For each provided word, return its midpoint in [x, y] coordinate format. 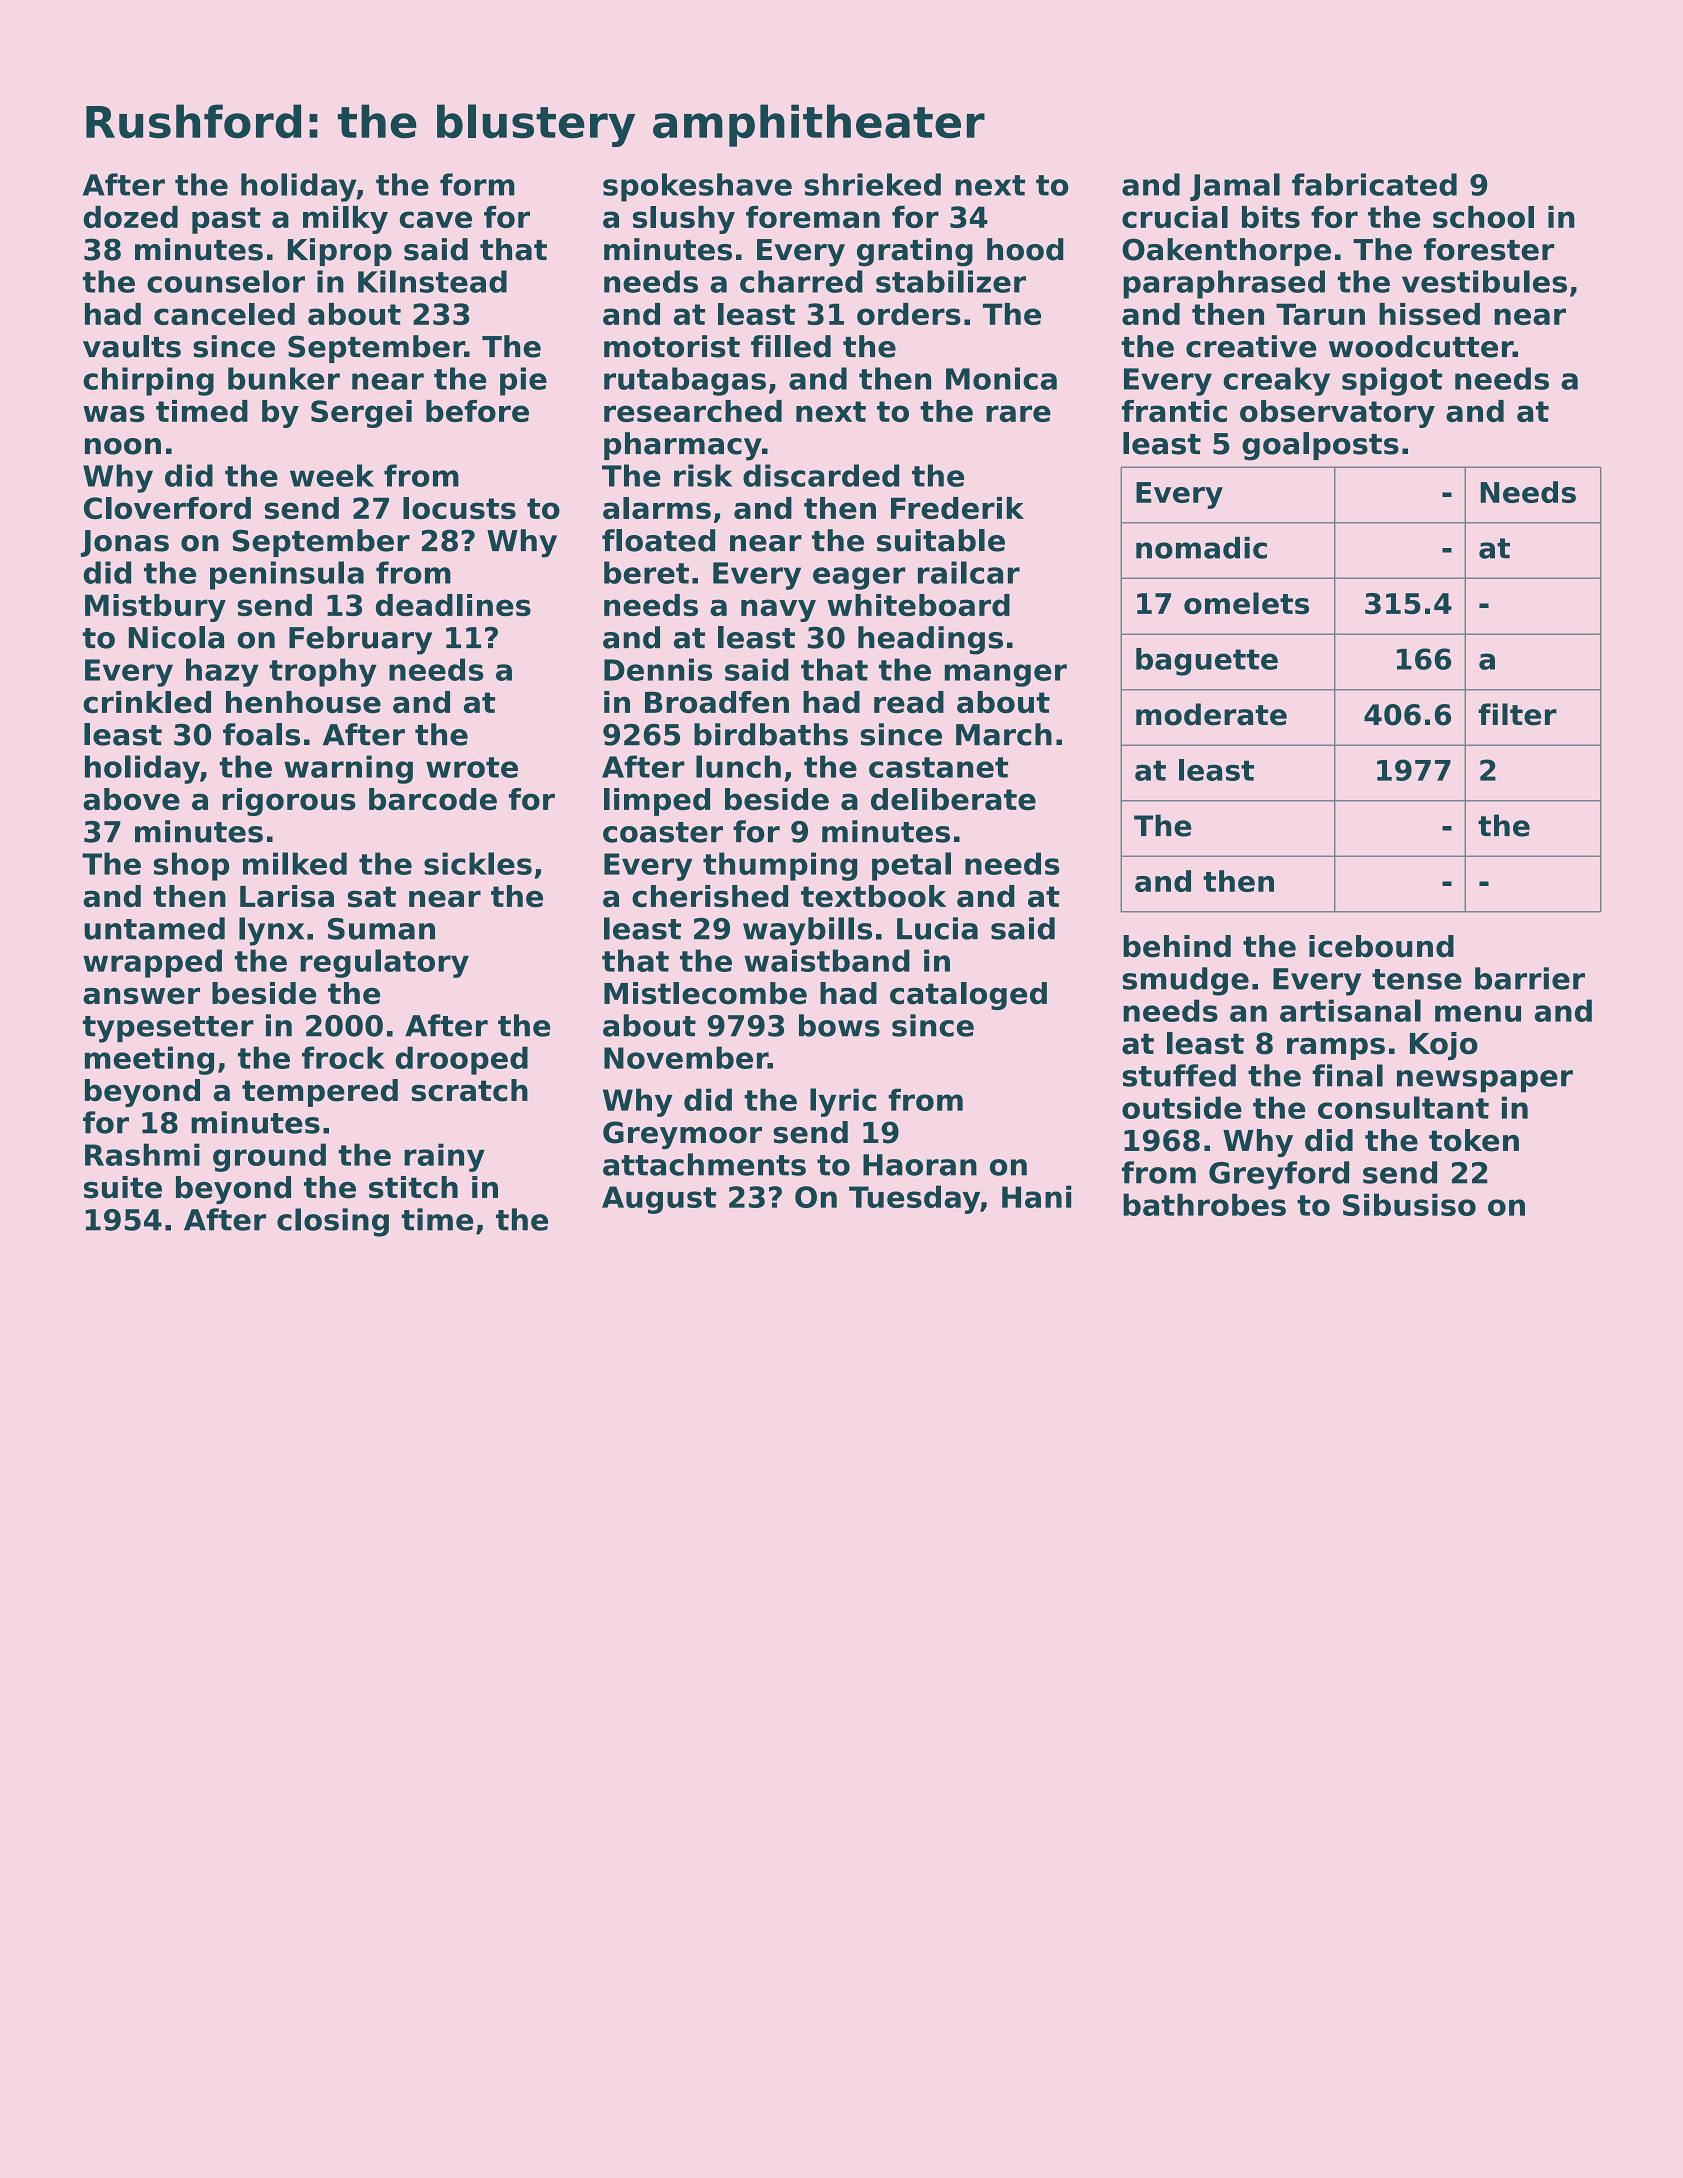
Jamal [1235, 187]
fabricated [1374, 184]
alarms [657, 508]
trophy [323, 672]
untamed [154, 928]
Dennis [658, 669]
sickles [478, 863]
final [1347, 1075]
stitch [413, 1187]
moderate [1211, 714]
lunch [738, 766]
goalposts [1320, 446]
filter [1517, 714]
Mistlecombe [705, 993]
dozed [130, 217]
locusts [459, 508]
